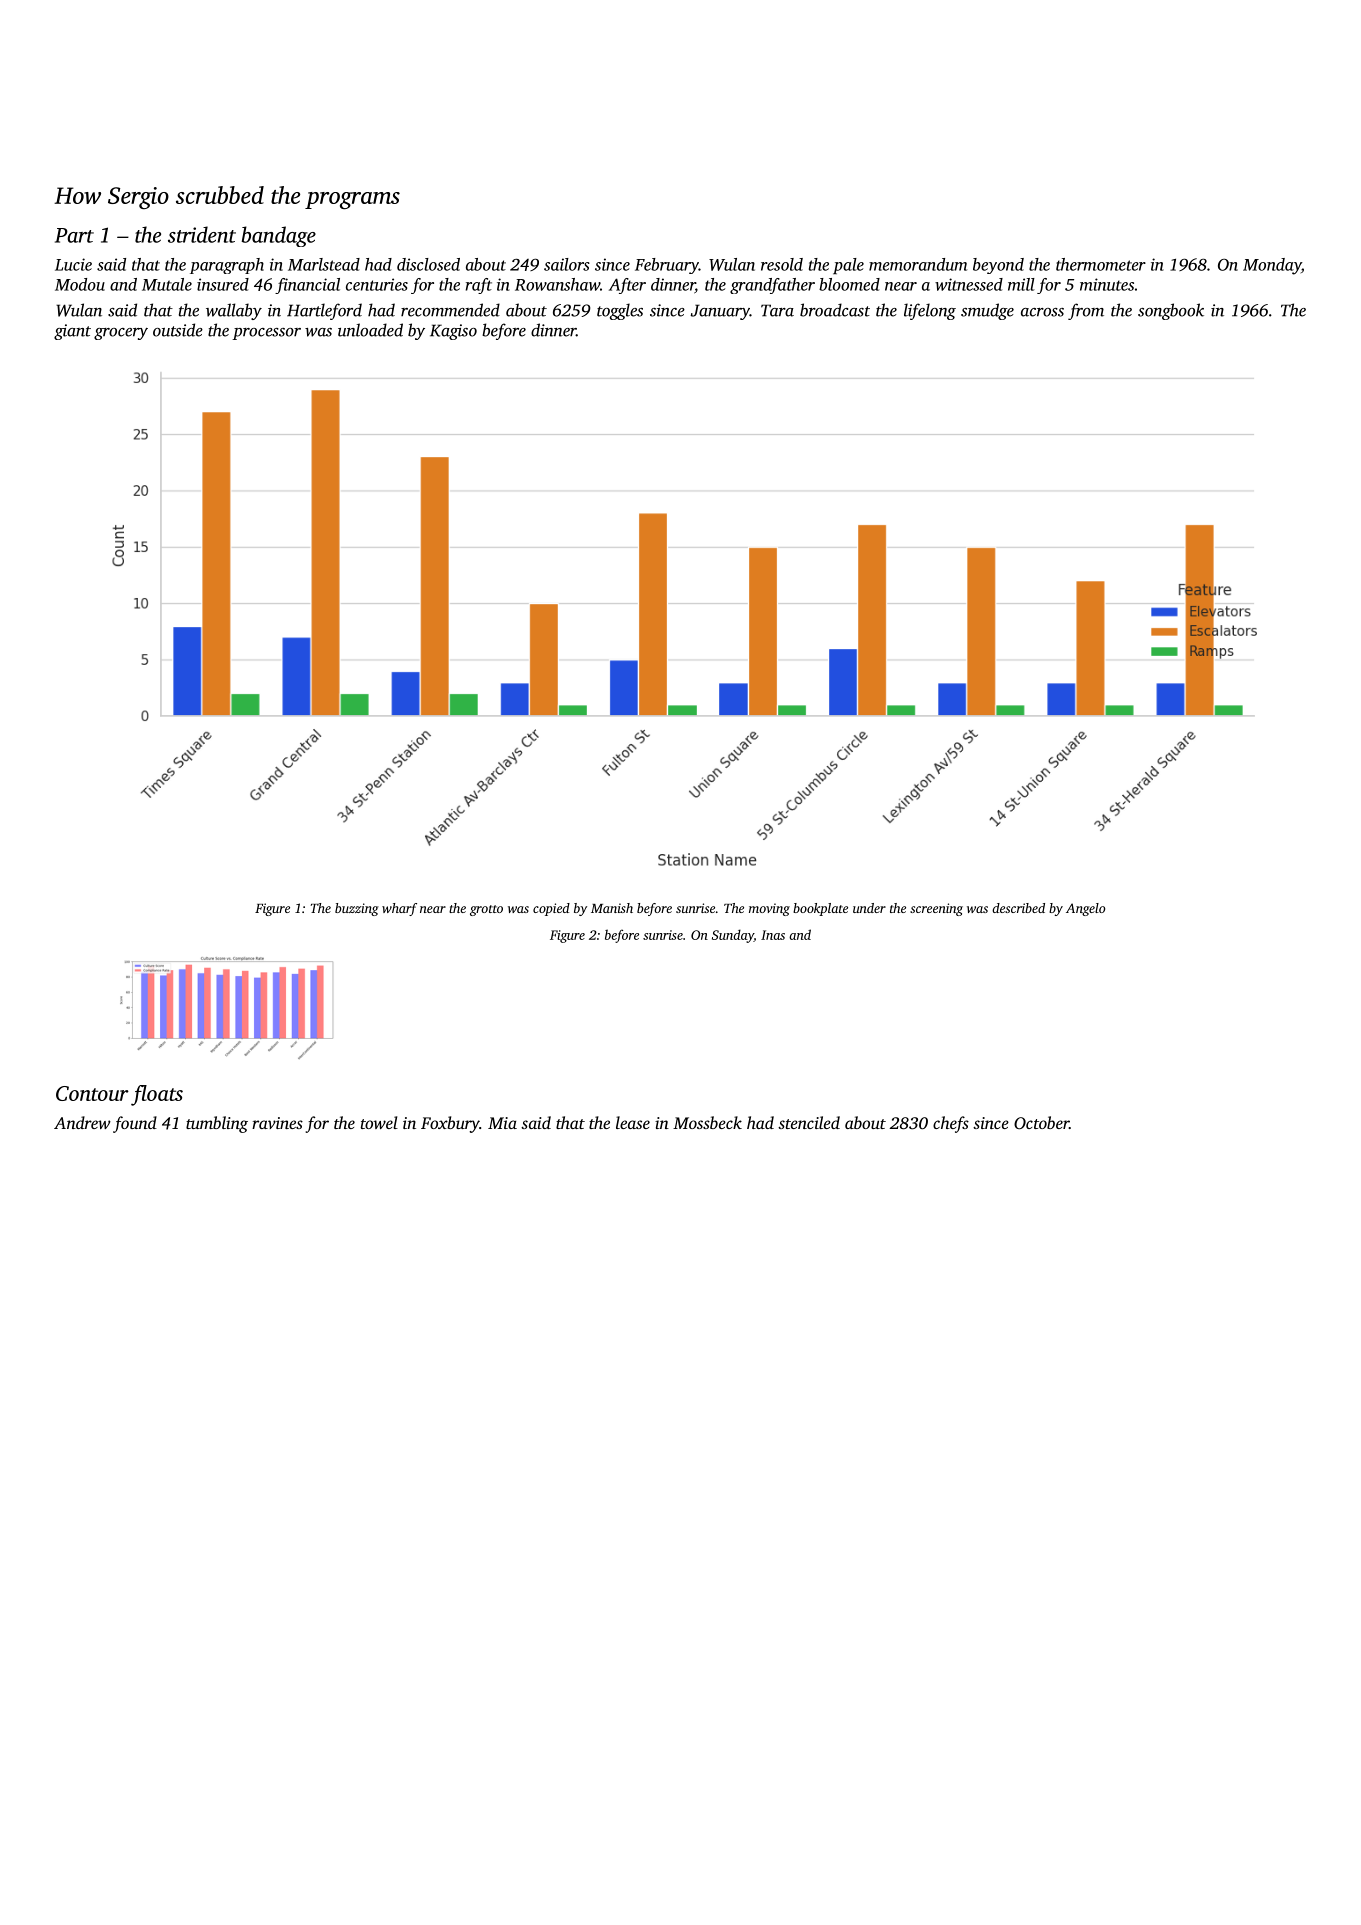 Image resolution: width=1361 pixels, height=1925 pixels. Describe the element at coordinates (777, 310) in the image. I see `Tara` at that location.
